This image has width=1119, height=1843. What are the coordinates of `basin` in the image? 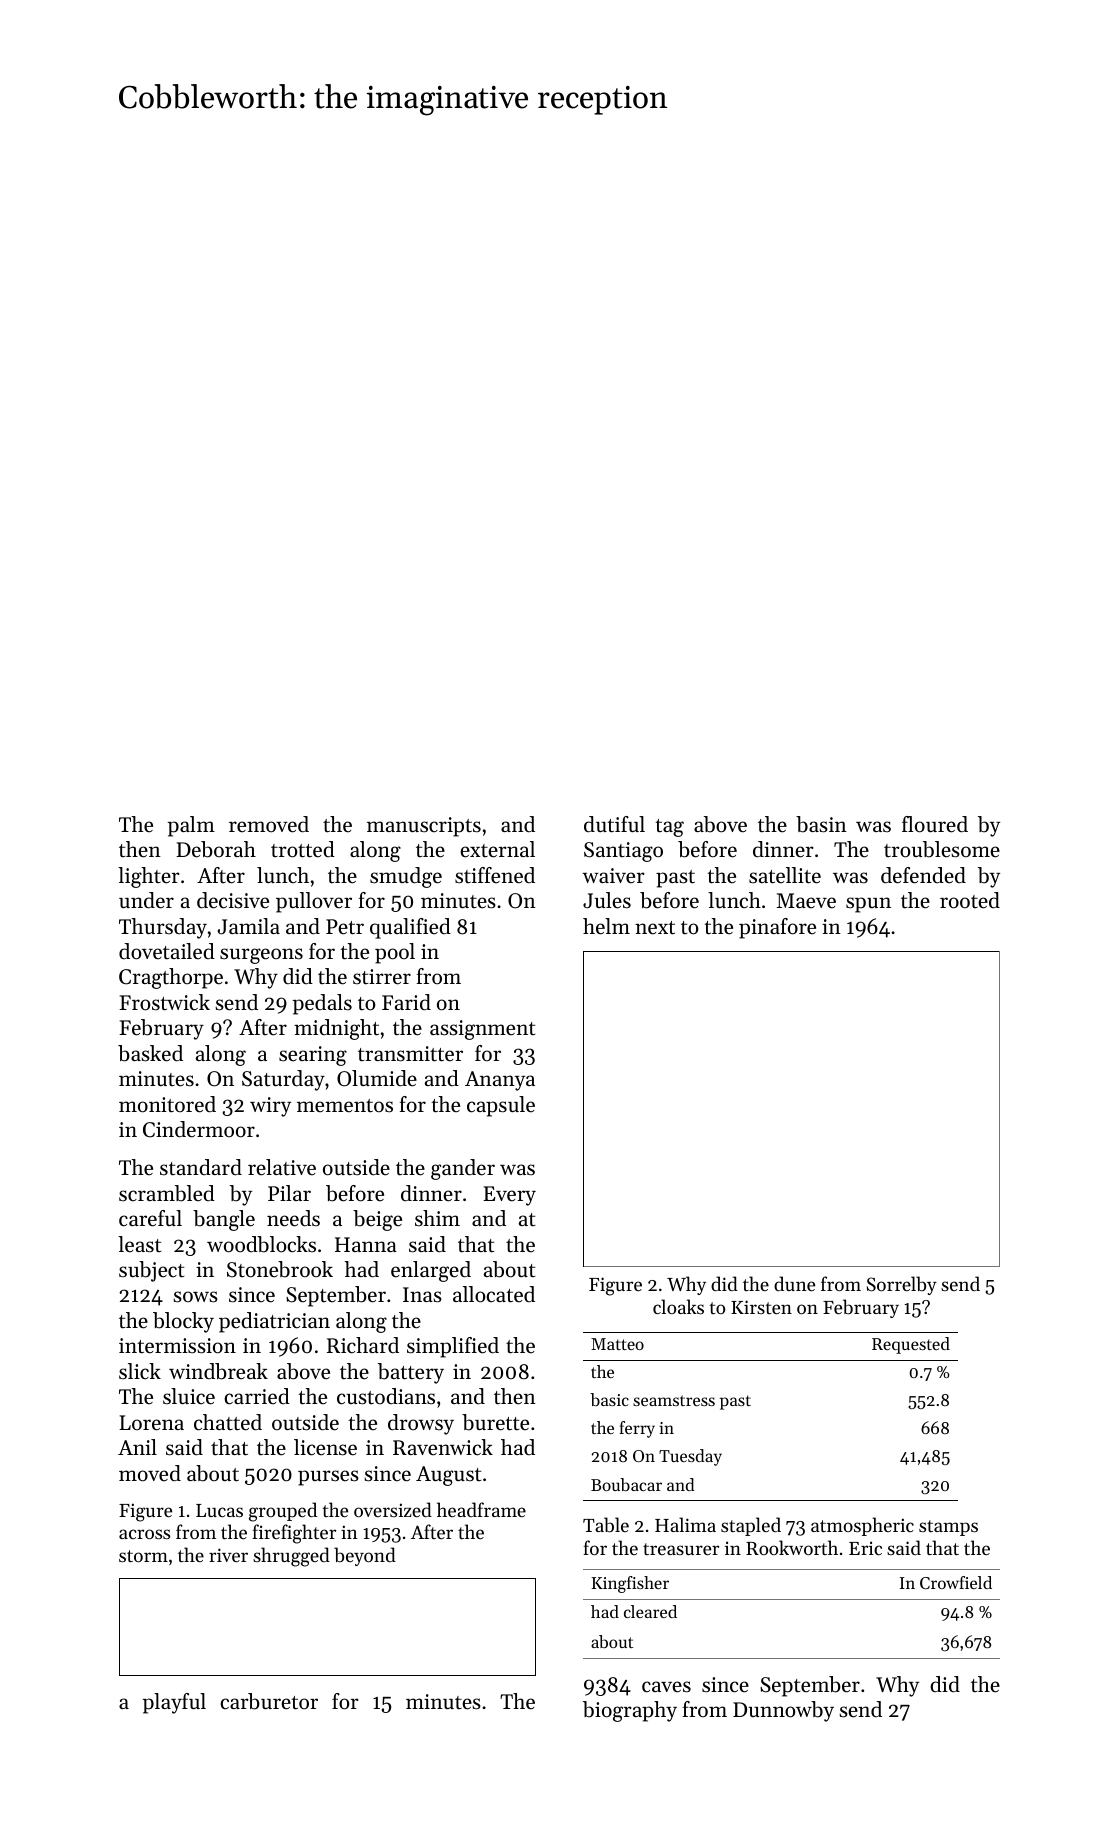 It's located at (821, 824).
